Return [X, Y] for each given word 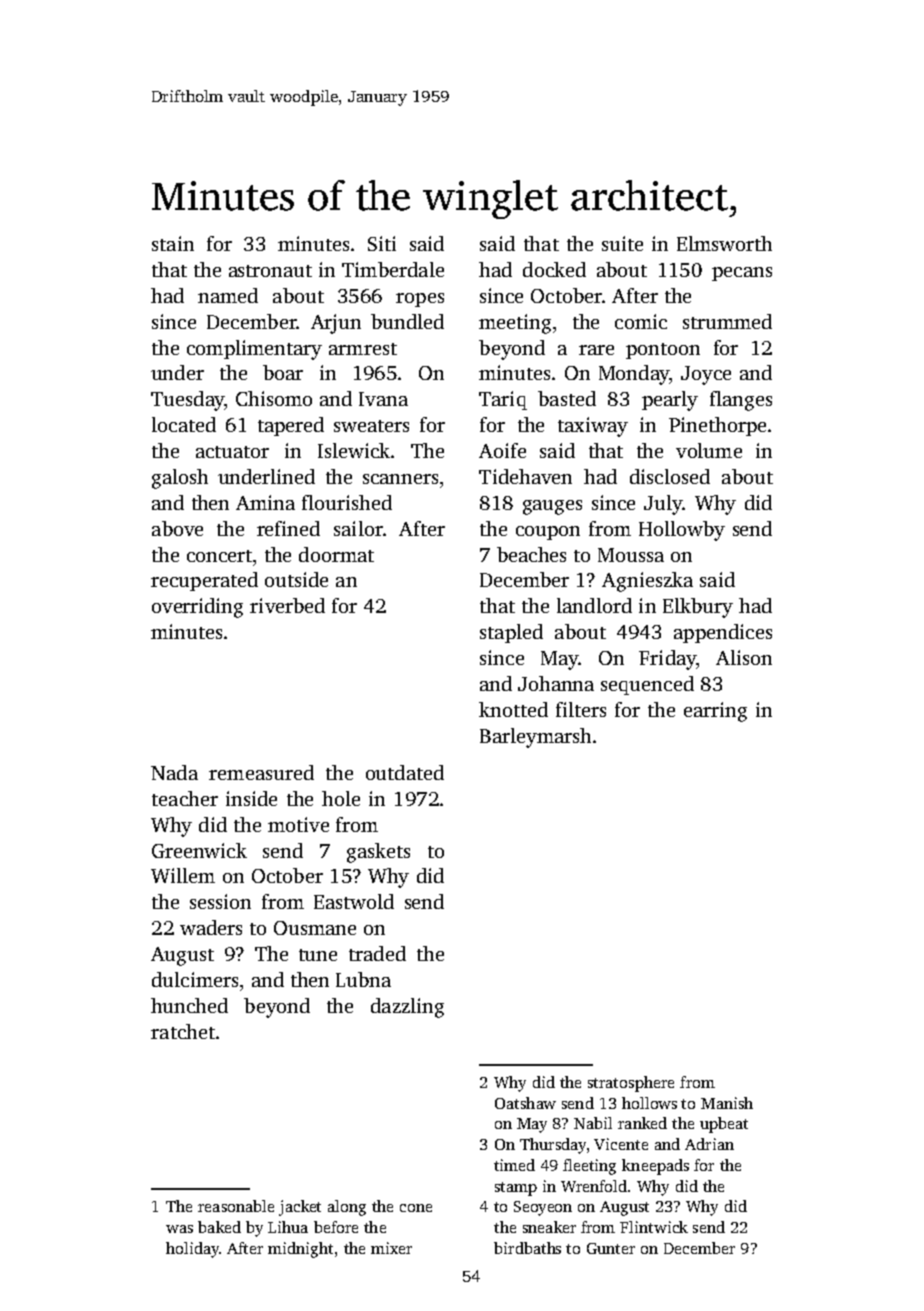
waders [211, 927]
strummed [727, 321]
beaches [531, 554]
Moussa [631, 555]
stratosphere [631, 1084]
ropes [420, 300]
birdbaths [527, 1248]
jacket [300, 1208]
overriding [197, 608]
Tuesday [188, 401]
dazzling [407, 1008]
